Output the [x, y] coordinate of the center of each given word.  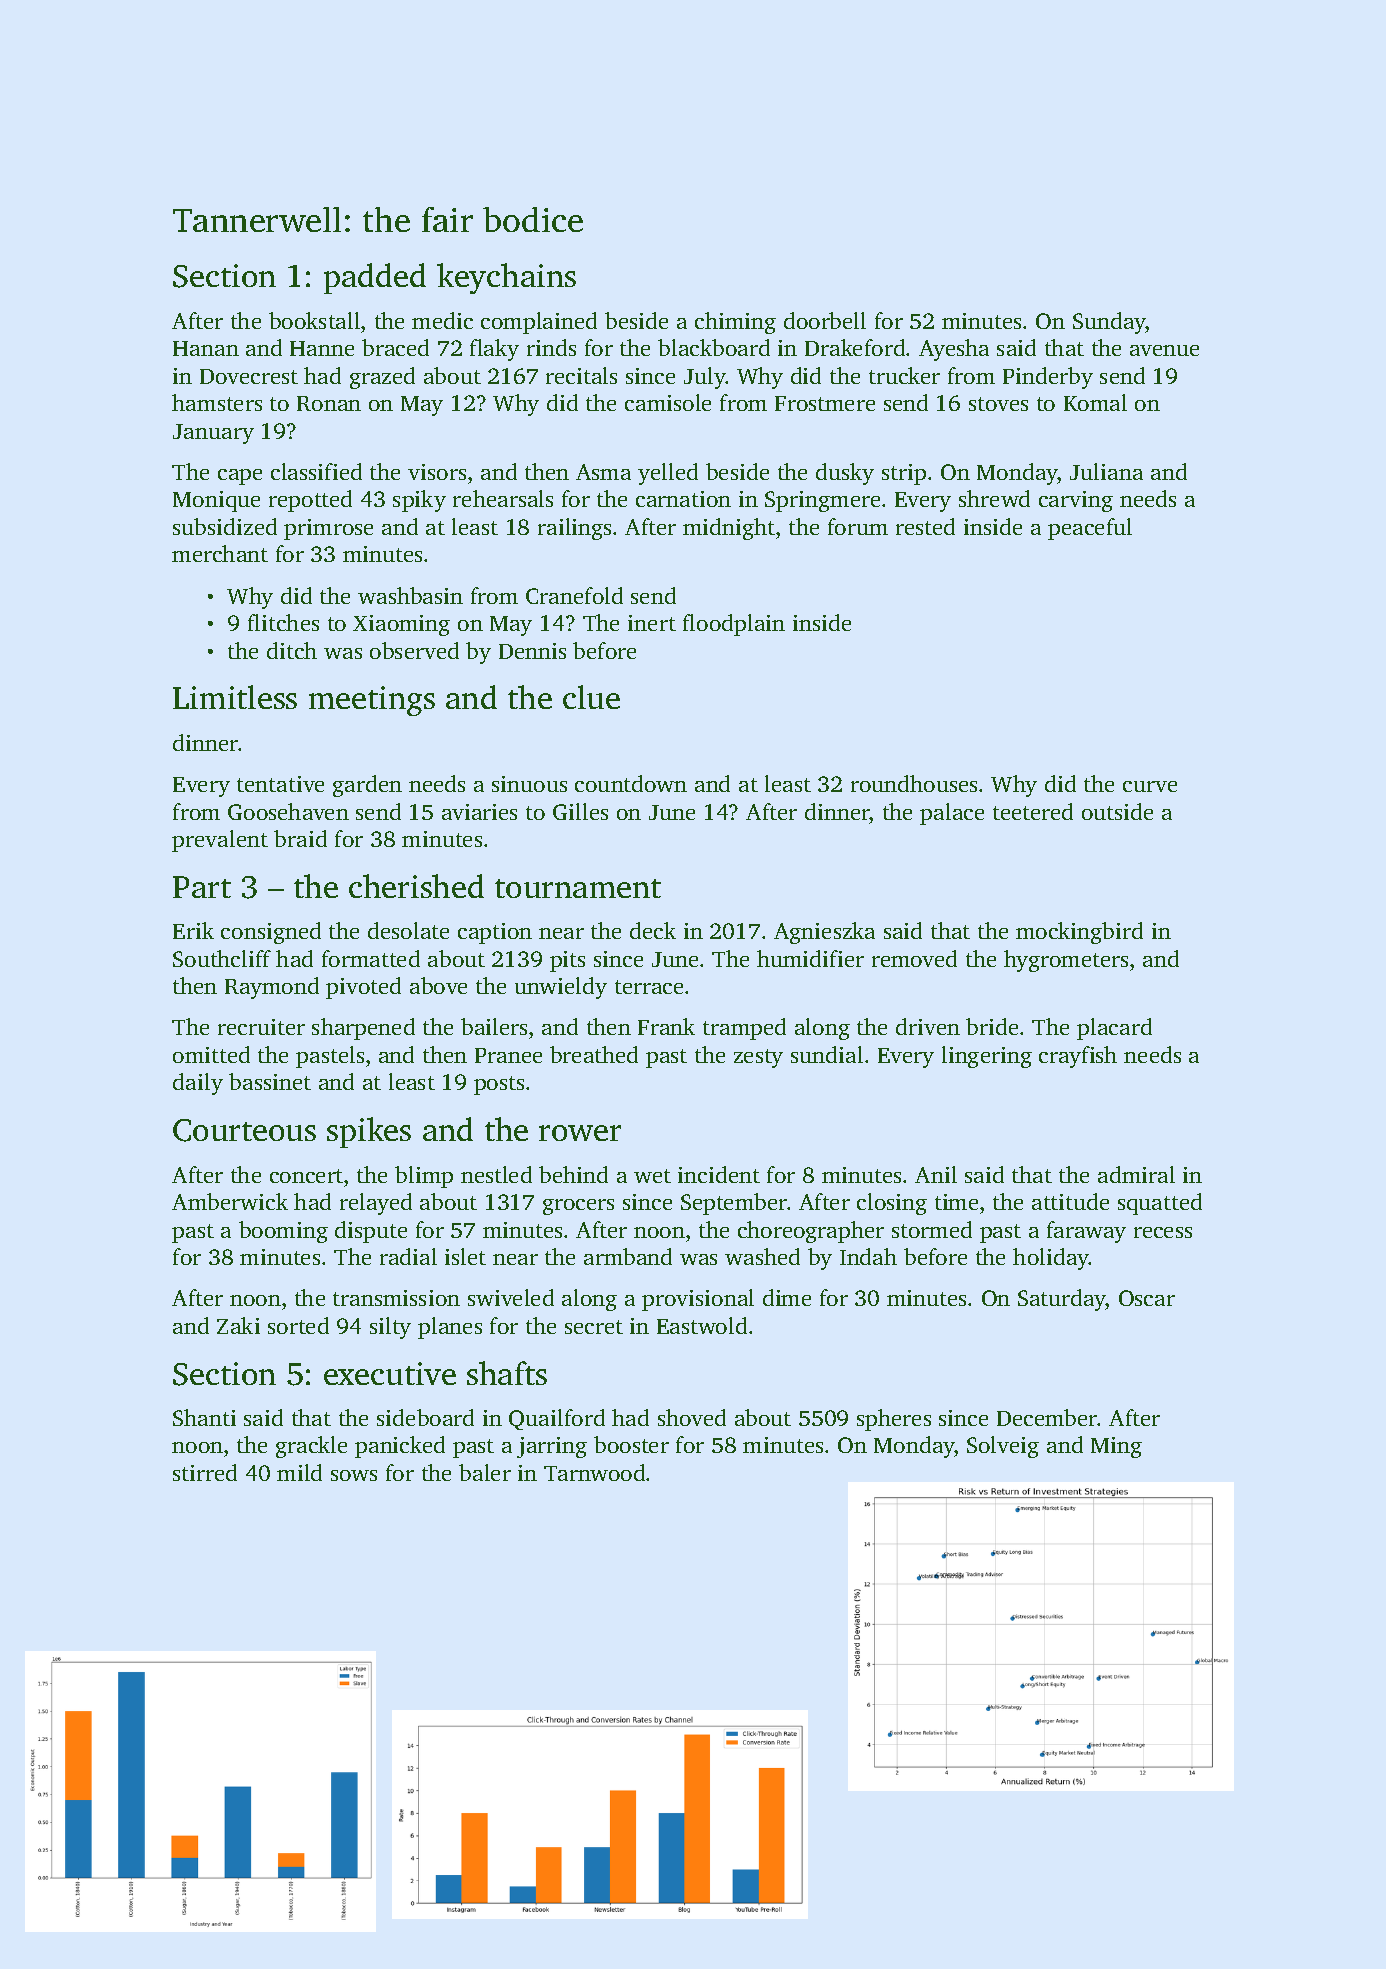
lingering [987, 1057]
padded [375, 278]
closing [892, 1204]
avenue [1164, 350]
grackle [311, 1447]
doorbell [825, 320]
